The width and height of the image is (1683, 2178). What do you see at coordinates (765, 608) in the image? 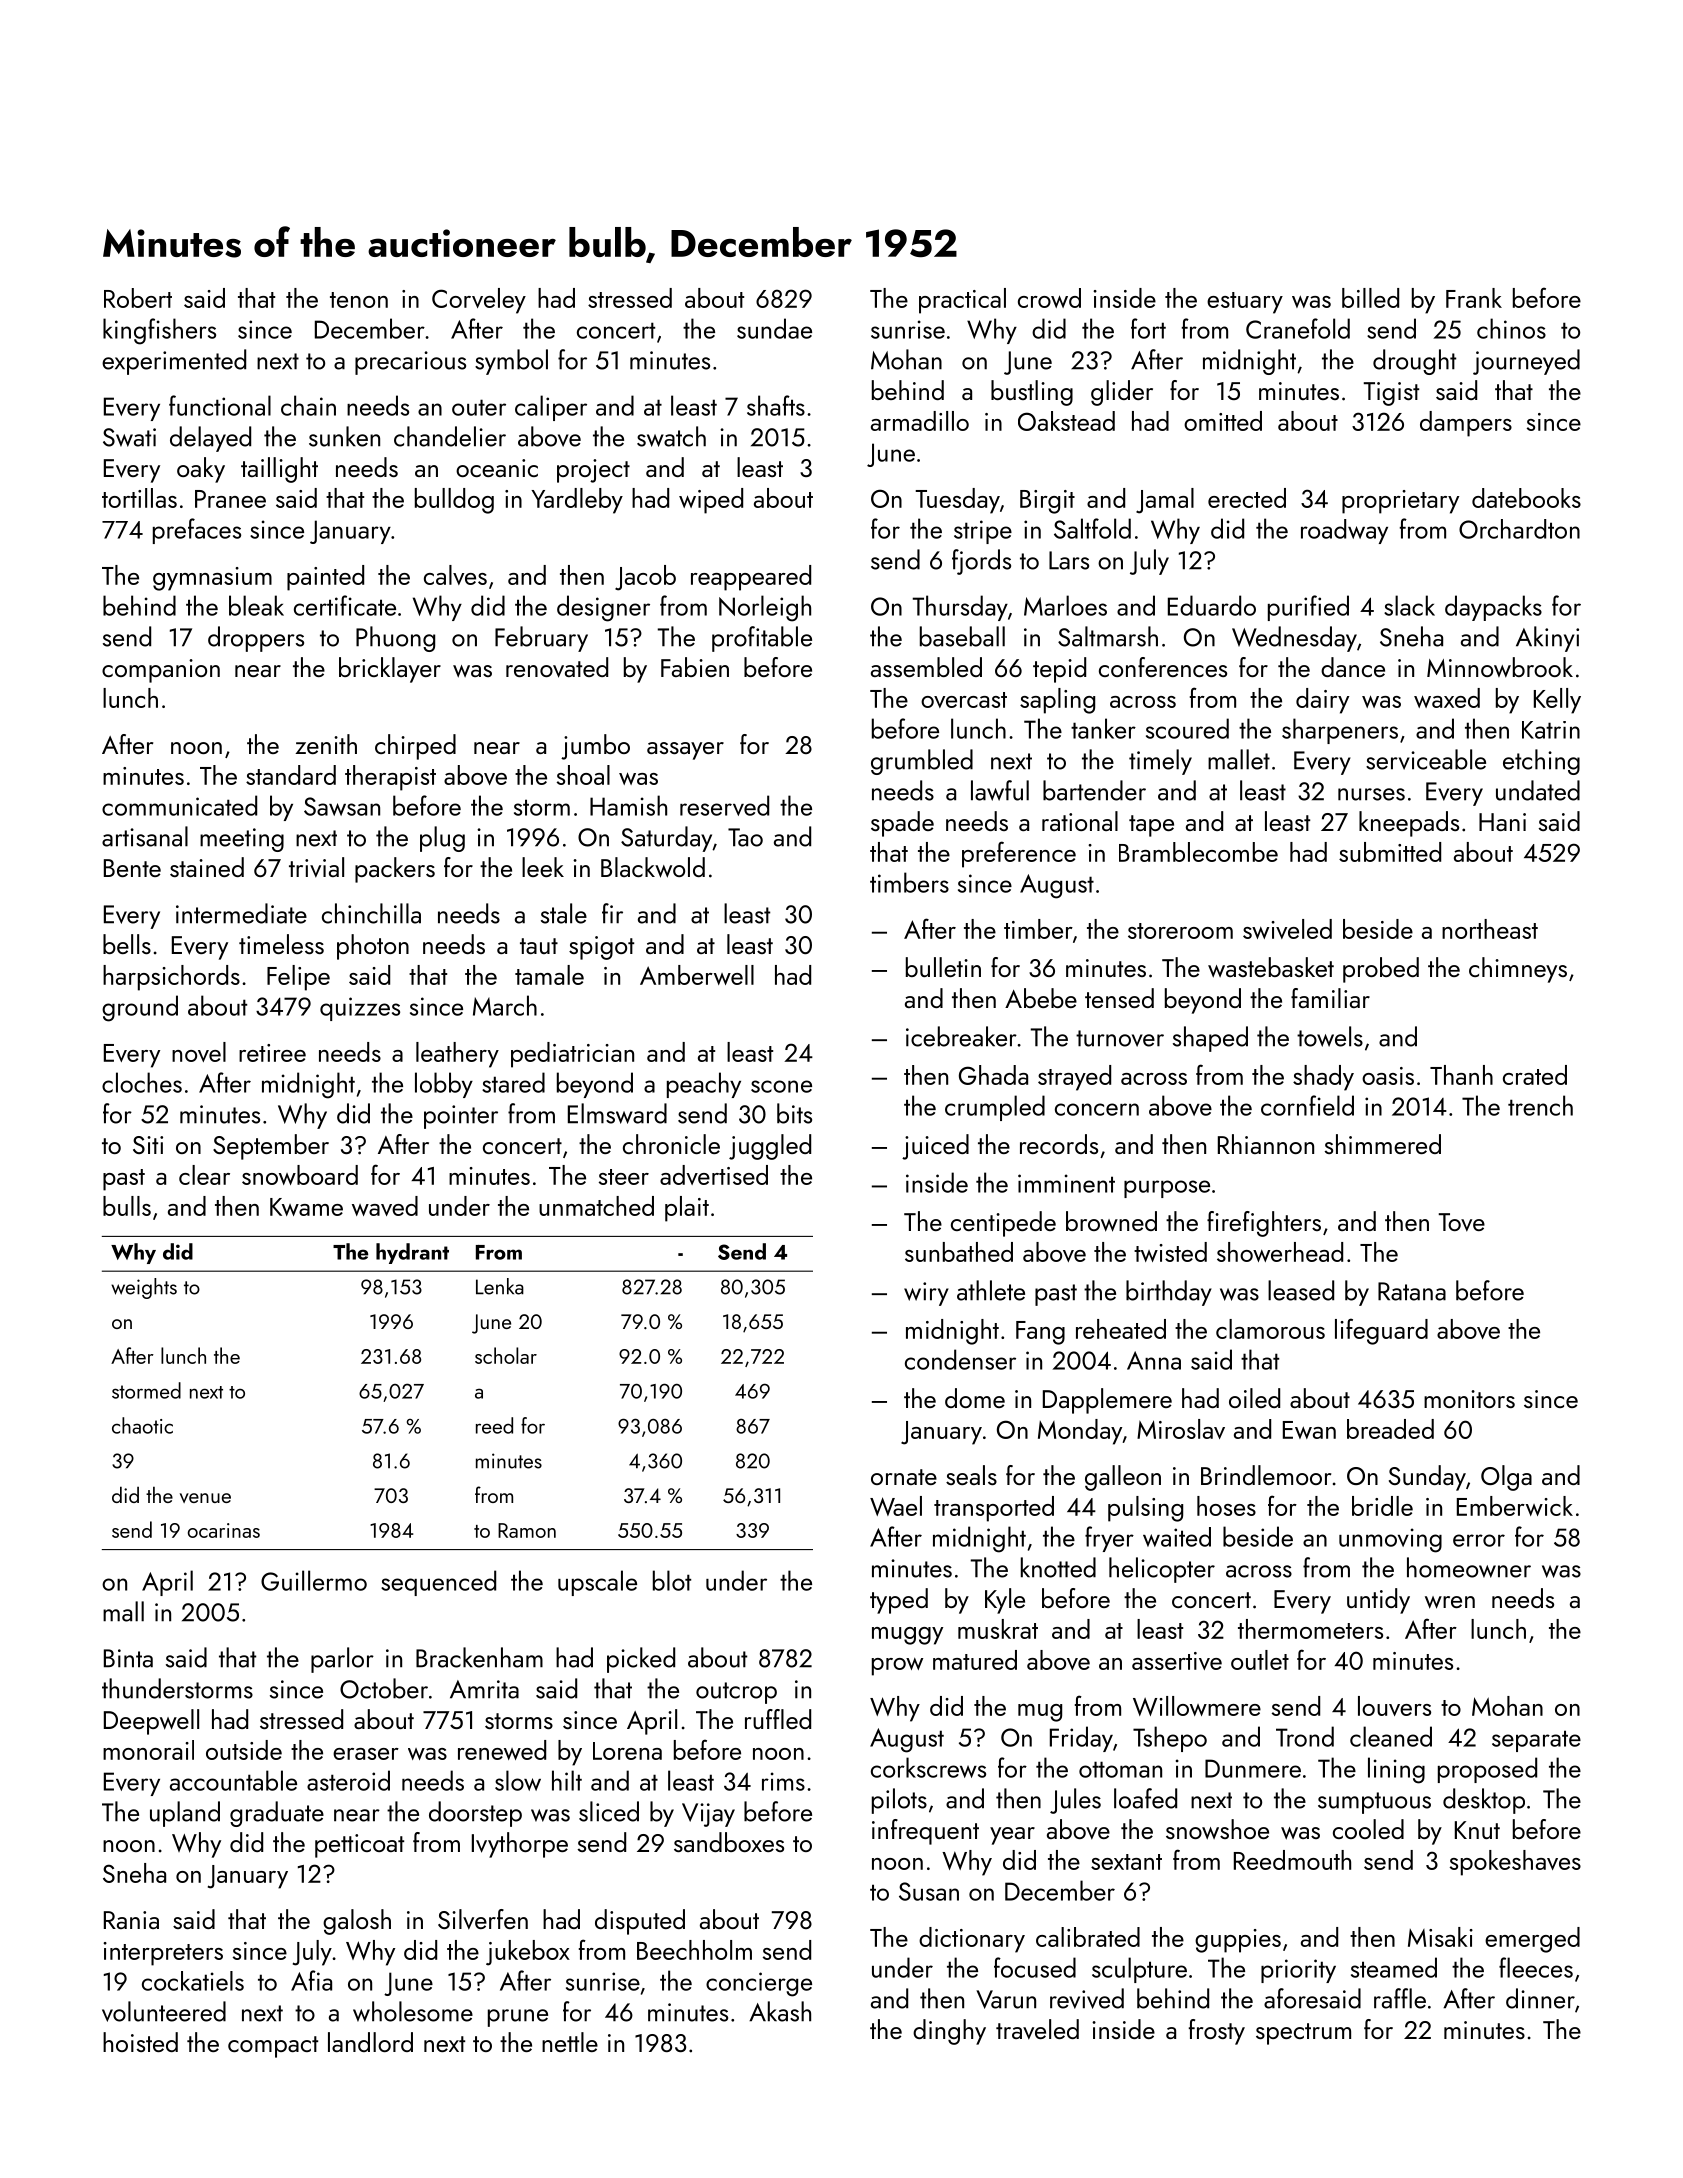
I see `Norleigh` at bounding box center [765, 608].
